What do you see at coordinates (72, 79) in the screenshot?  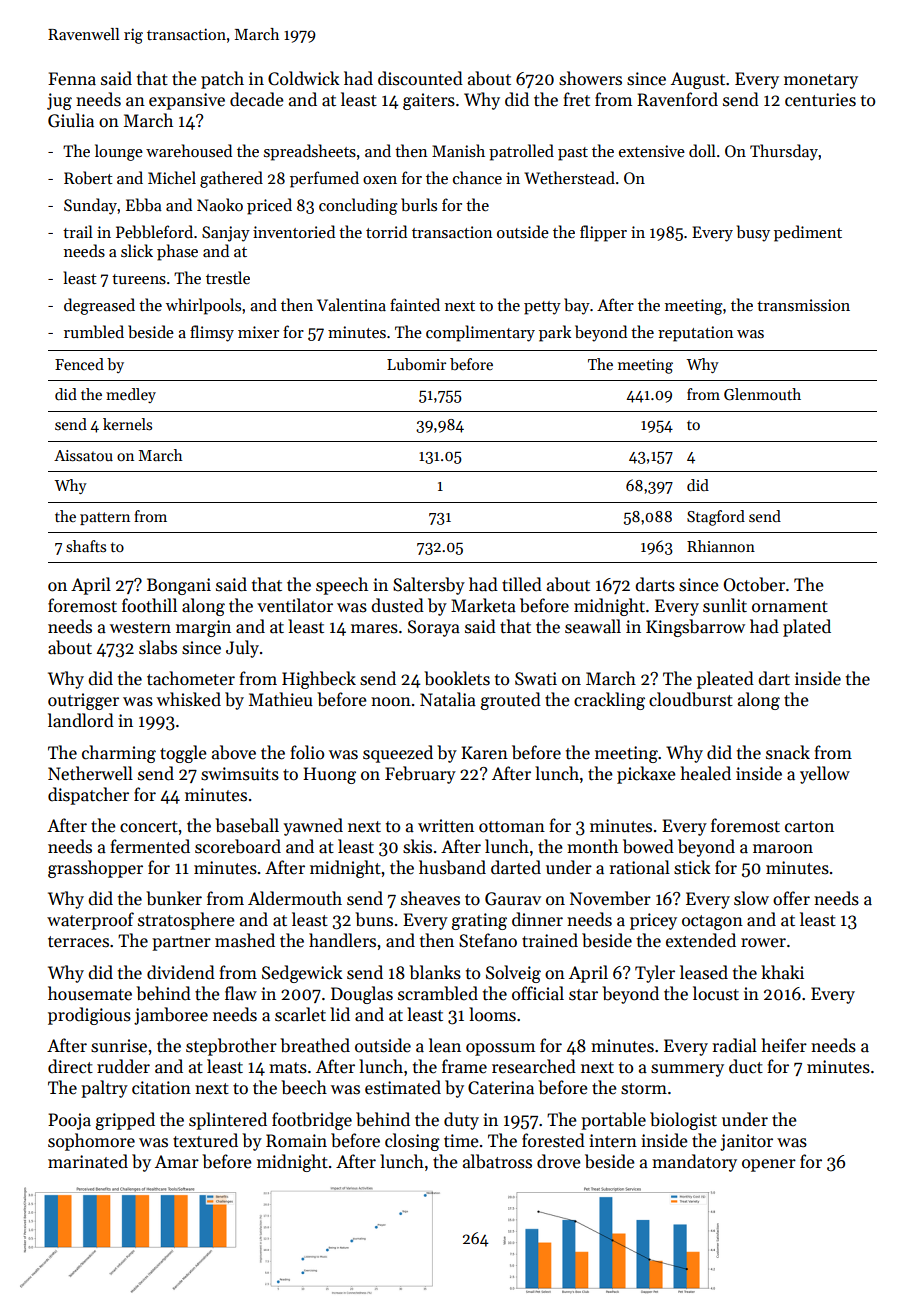 I see `Fenna` at bounding box center [72, 79].
